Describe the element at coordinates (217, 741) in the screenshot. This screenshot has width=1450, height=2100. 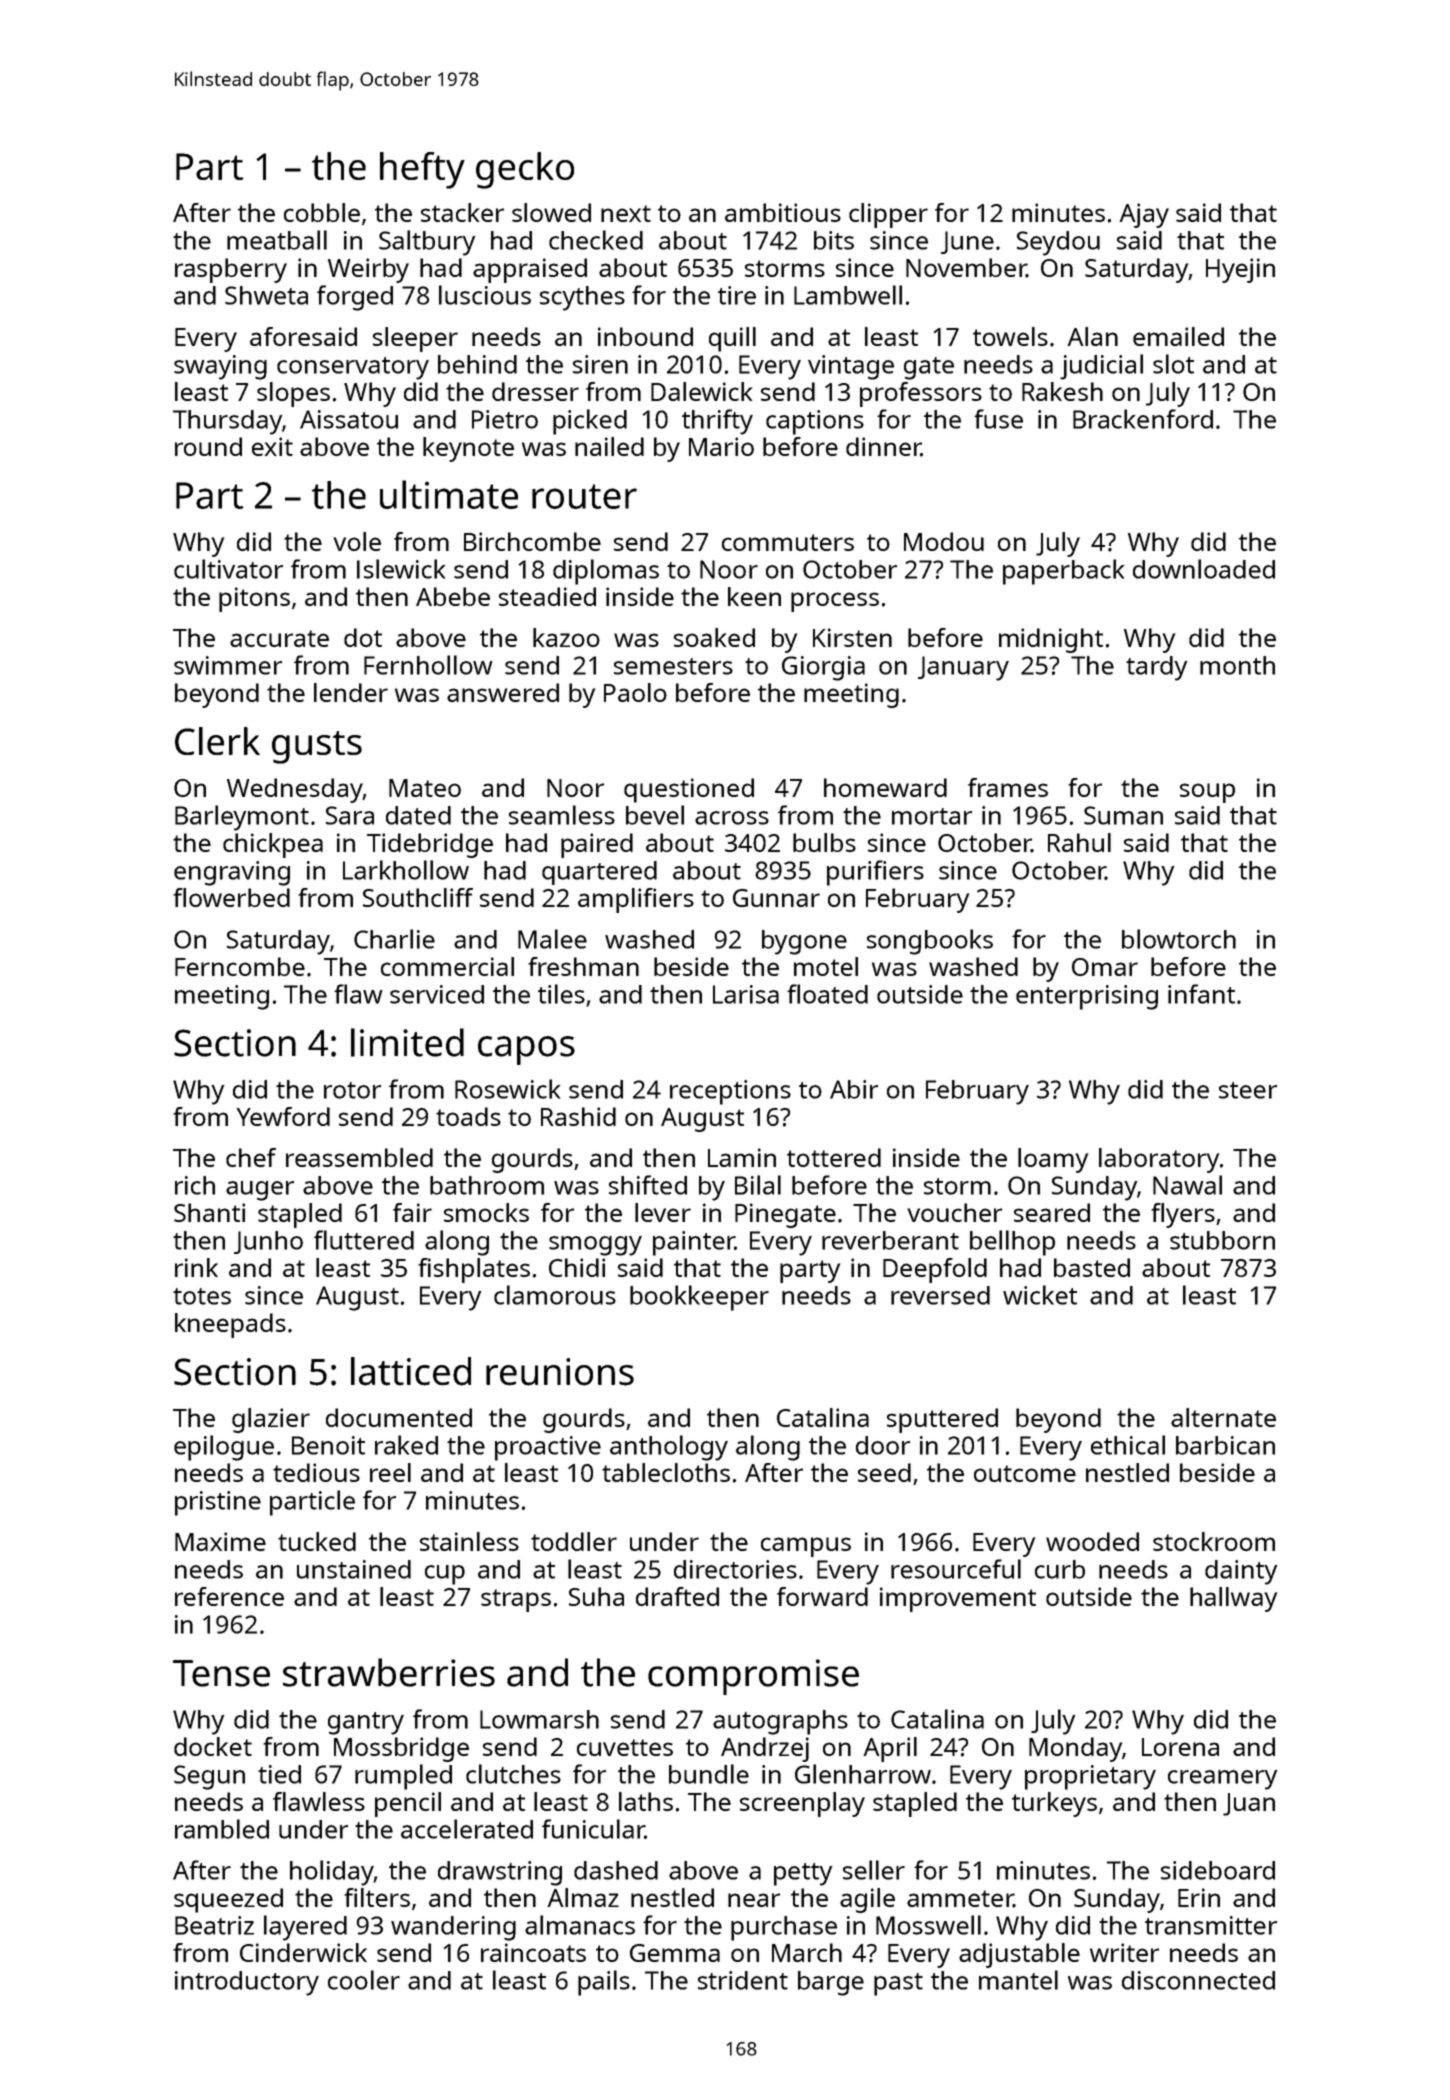
I see `Clerk` at that location.
